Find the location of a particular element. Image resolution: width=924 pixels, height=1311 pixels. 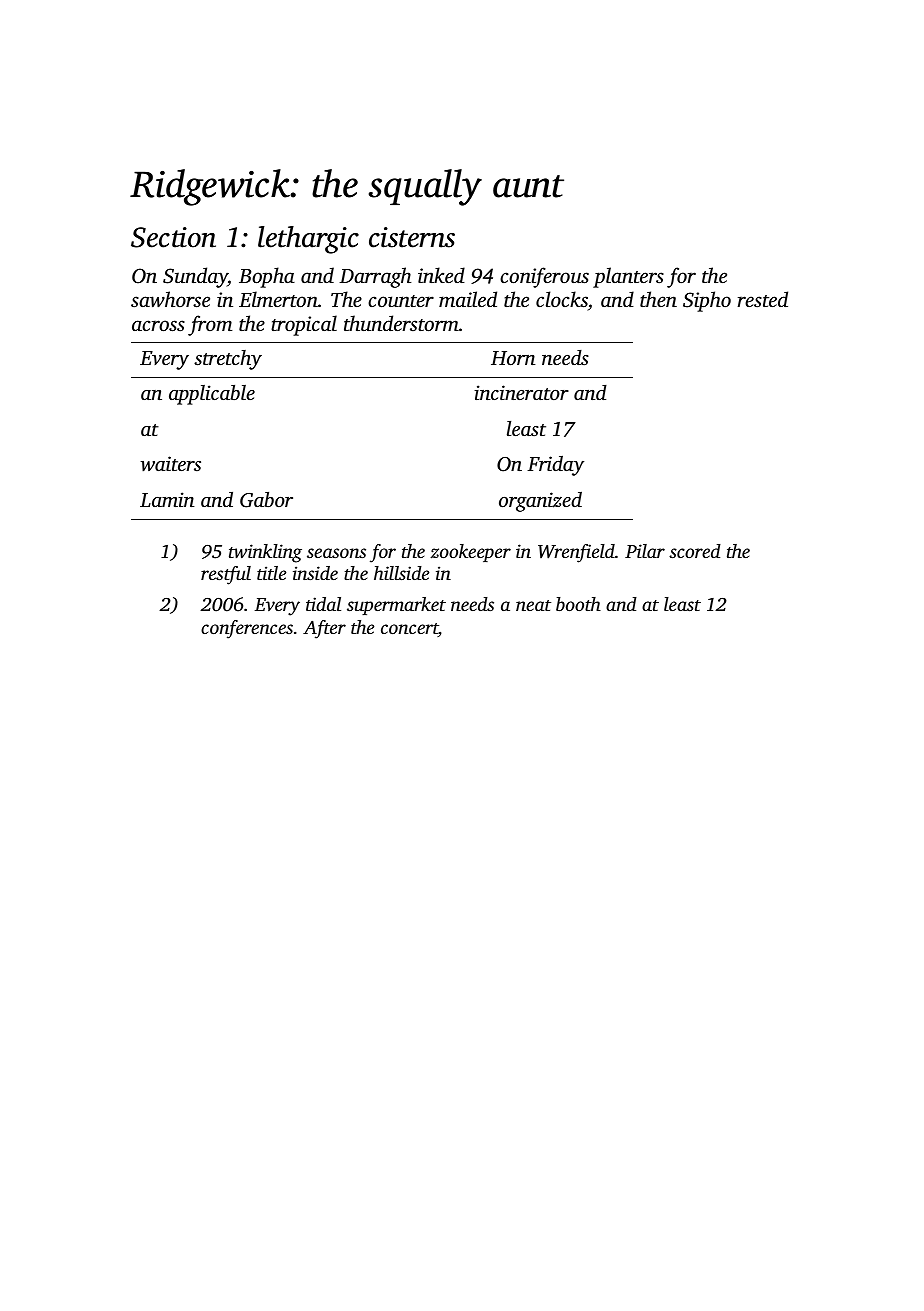

stretchy is located at coordinates (228, 360).
